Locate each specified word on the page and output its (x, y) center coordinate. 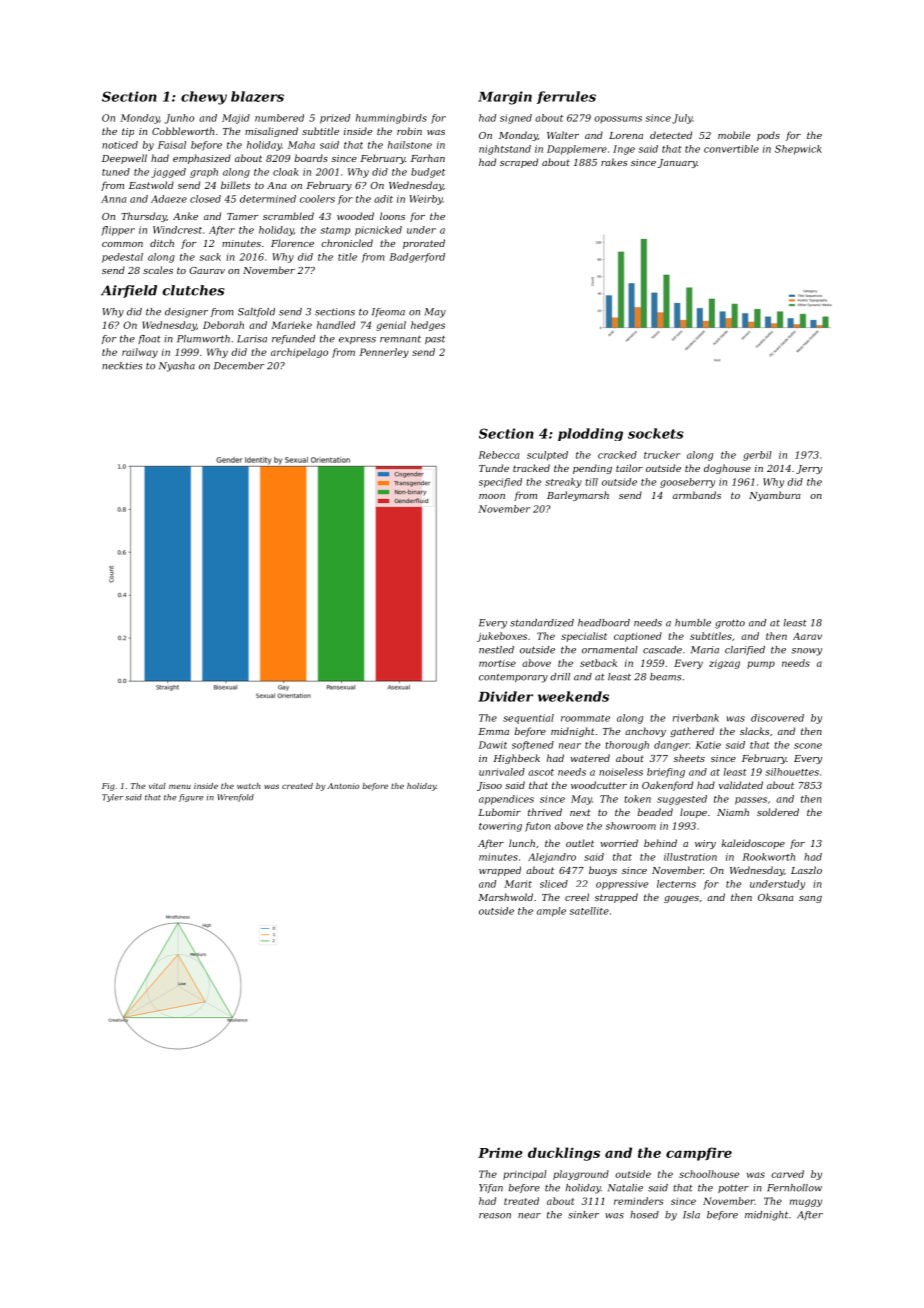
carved (787, 1174)
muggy (806, 1203)
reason (495, 1216)
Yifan (491, 1188)
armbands (697, 495)
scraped (519, 163)
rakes (614, 162)
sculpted (547, 456)
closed (205, 199)
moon (492, 496)
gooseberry (687, 483)
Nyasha (177, 367)
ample (551, 912)
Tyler (112, 798)
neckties (122, 366)
